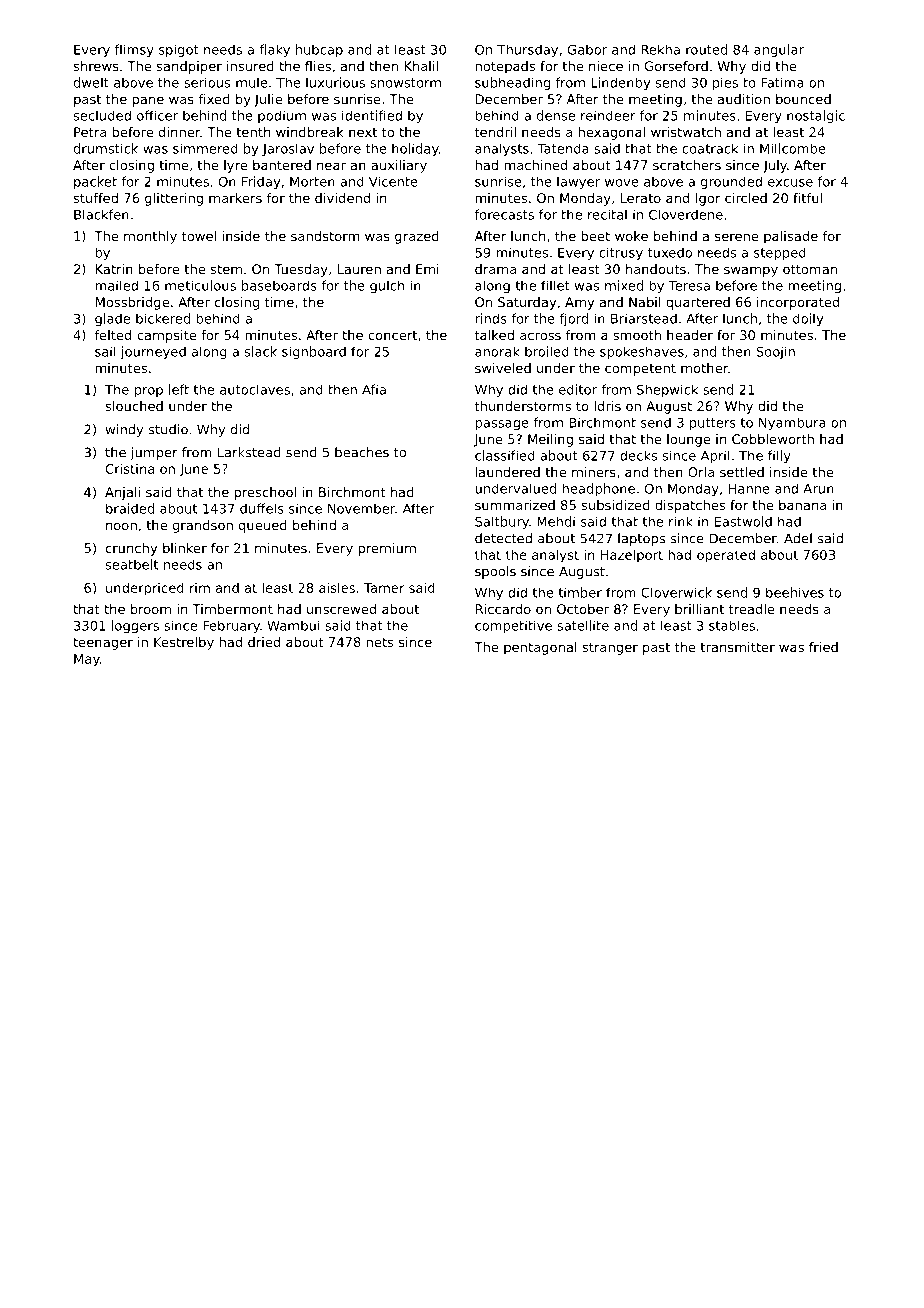 The width and height of the image is (924, 1308). I want to click on mailed, so click(116, 285).
